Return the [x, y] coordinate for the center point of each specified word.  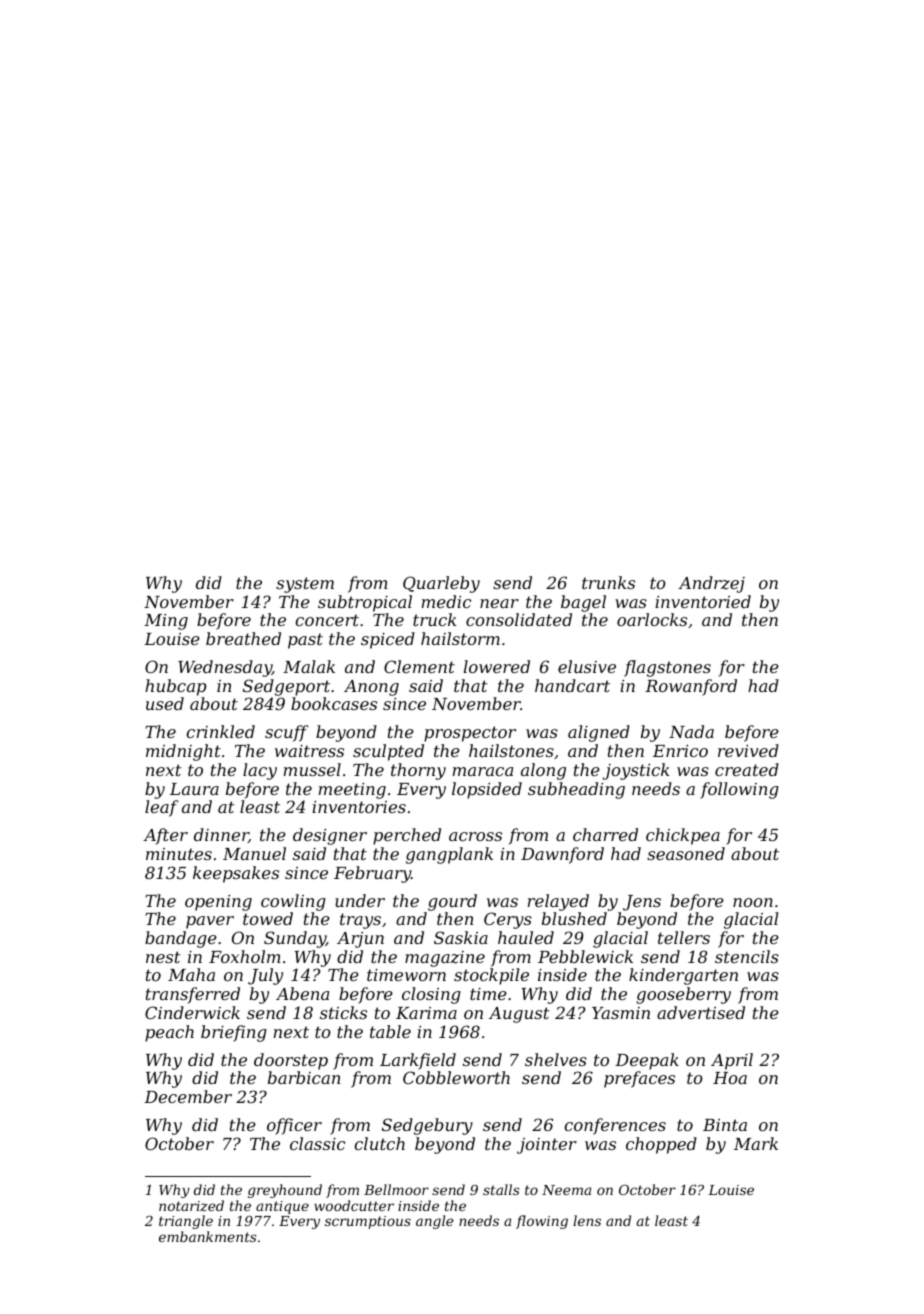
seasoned [686, 853]
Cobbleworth [456, 1077]
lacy [260, 771]
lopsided [487, 790]
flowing [542, 1222]
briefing [234, 1033]
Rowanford [691, 687]
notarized [191, 1206]
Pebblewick [585, 956]
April [732, 1061]
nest [163, 957]
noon [753, 902]
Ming [166, 622]
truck [435, 619]
